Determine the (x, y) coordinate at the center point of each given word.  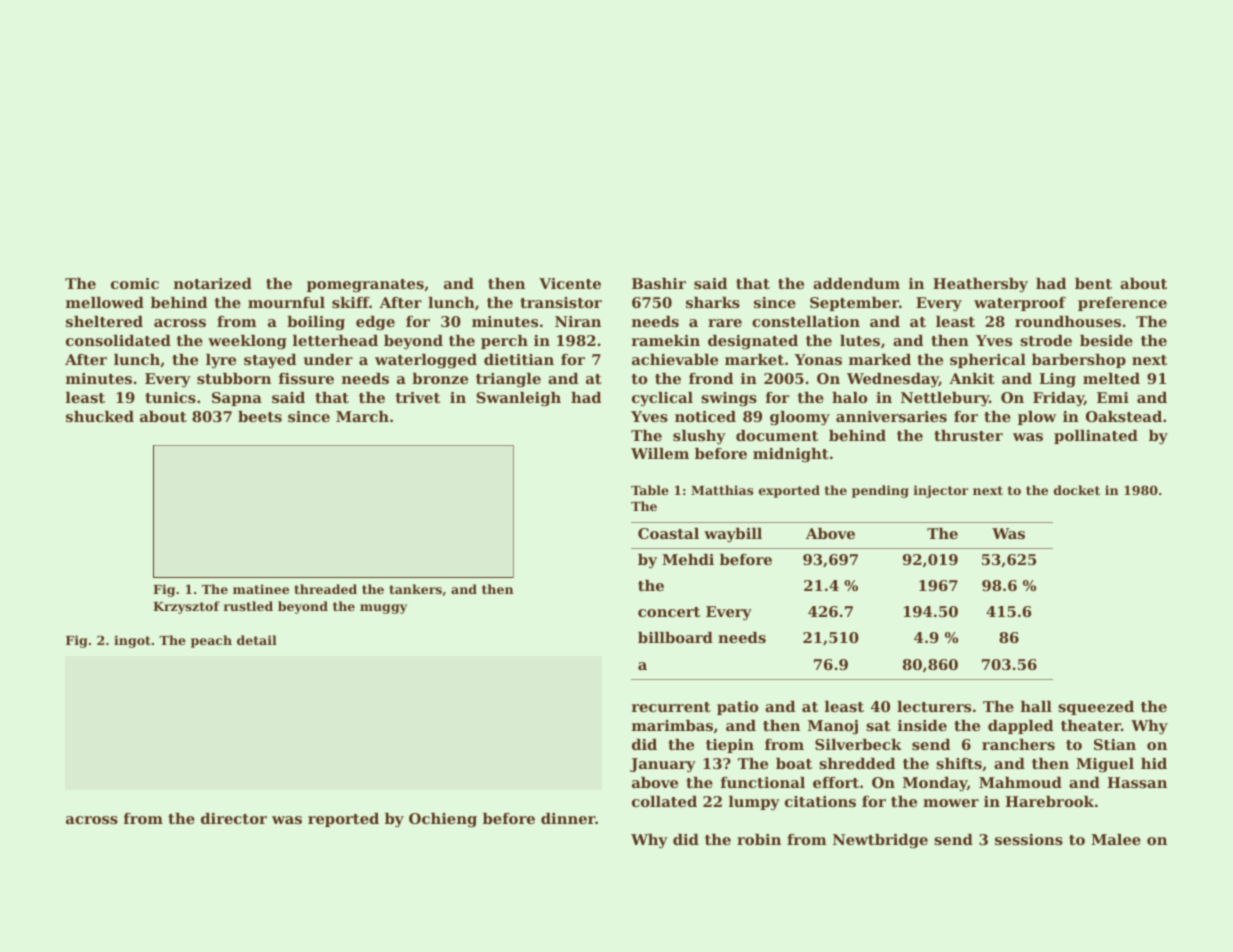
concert (669, 612)
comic (135, 283)
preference (1122, 304)
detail (257, 640)
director (234, 818)
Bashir (659, 283)
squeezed (1096, 708)
